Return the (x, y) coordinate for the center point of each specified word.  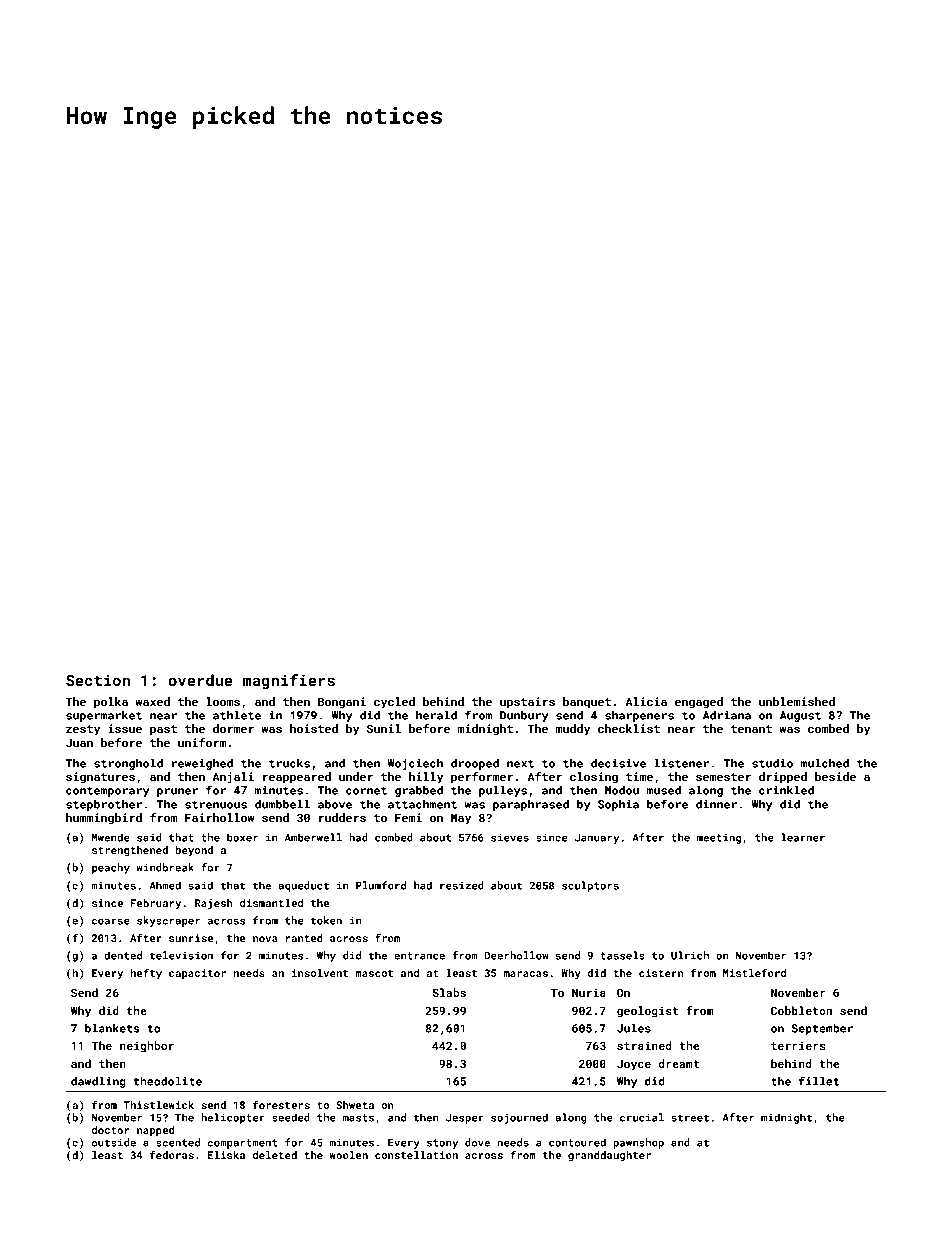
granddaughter (609, 1156)
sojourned (519, 1118)
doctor (110, 1130)
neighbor (147, 1047)
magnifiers (289, 681)
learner (803, 837)
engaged (699, 703)
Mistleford (754, 972)
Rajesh (214, 904)
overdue (201, 680)
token (326, 920)
